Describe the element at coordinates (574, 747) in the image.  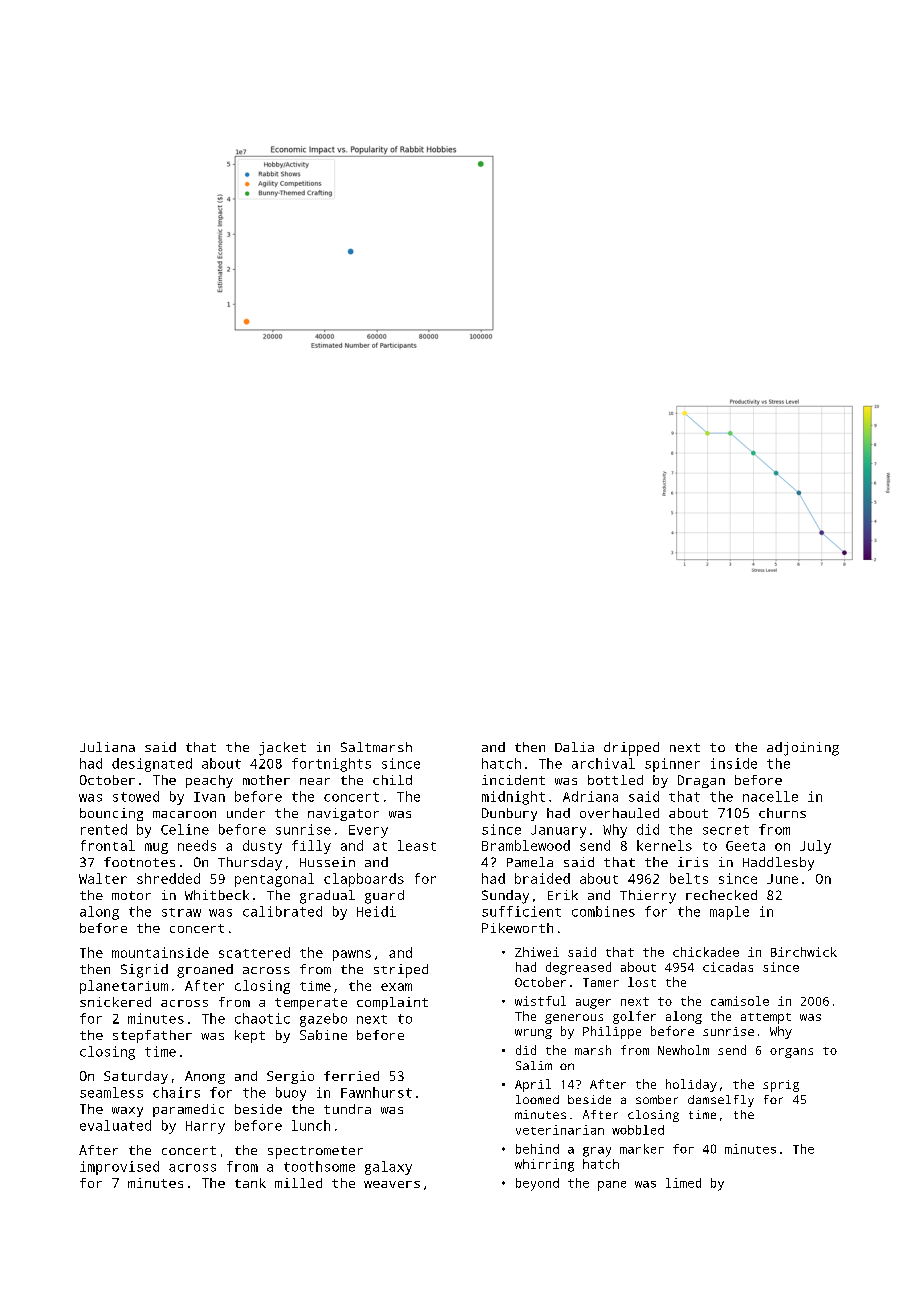
I see `Dalia` at that location.
